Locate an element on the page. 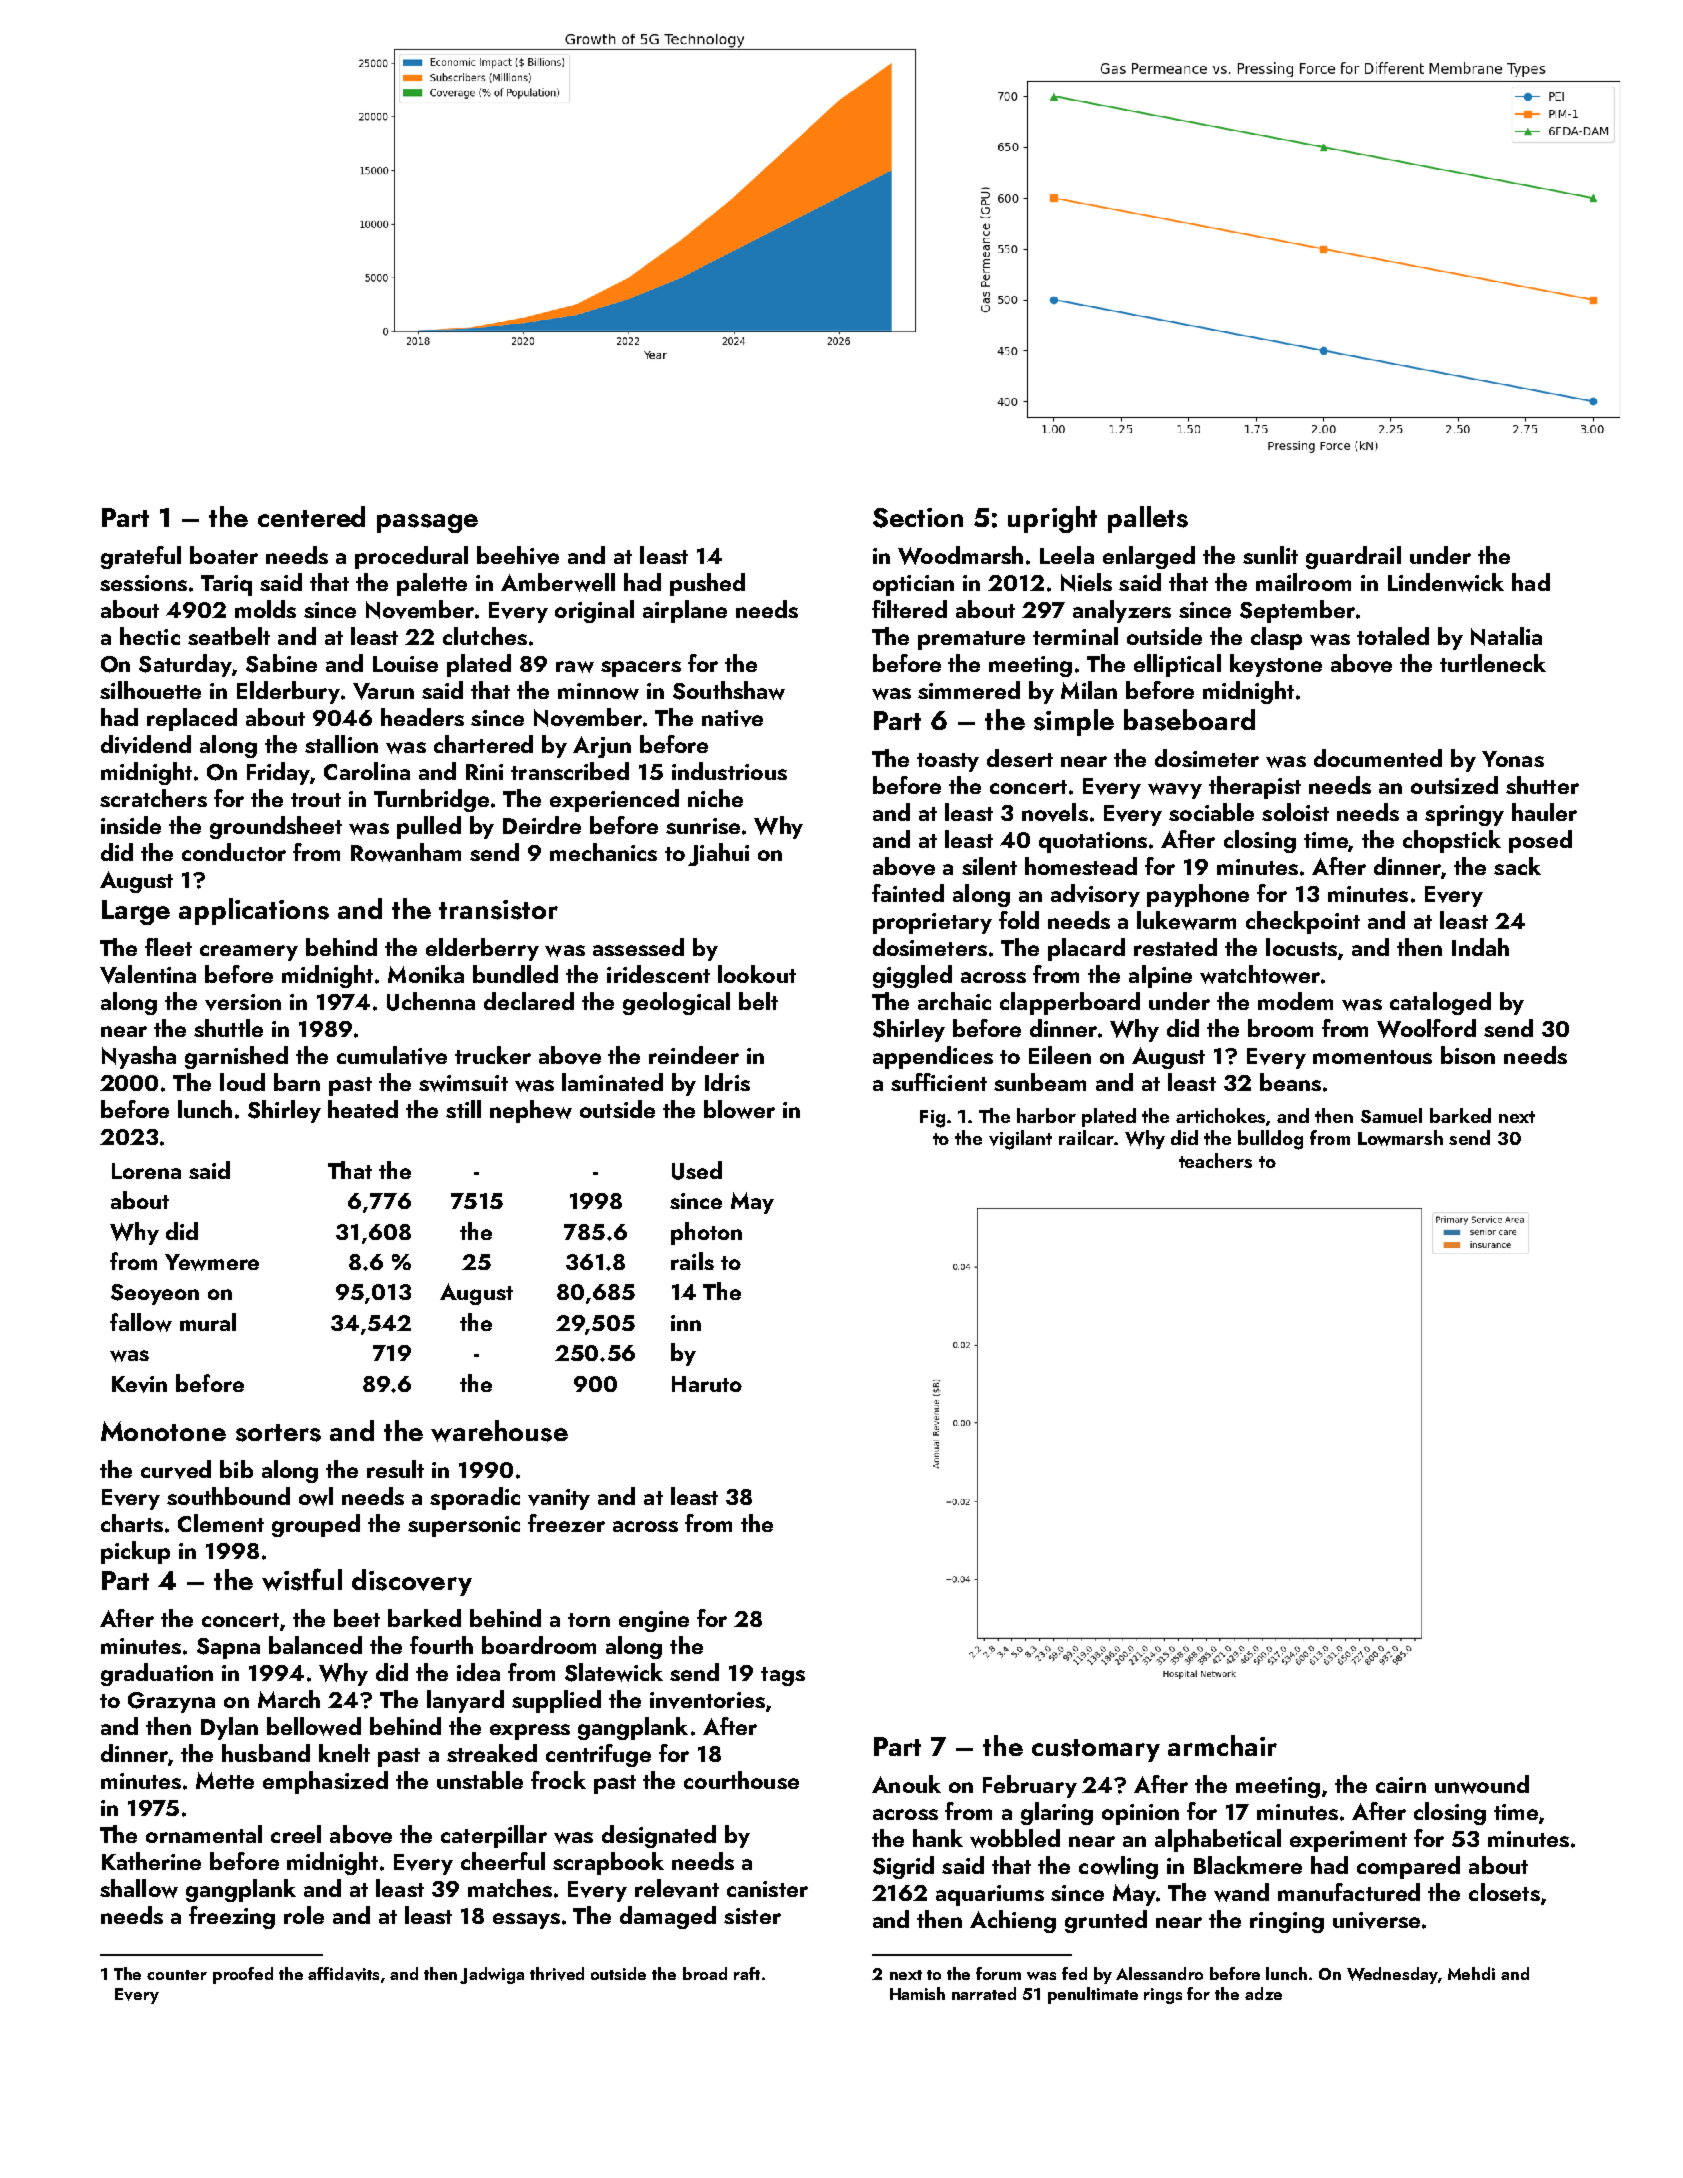  raft is located at coordinates (747, 1973).
